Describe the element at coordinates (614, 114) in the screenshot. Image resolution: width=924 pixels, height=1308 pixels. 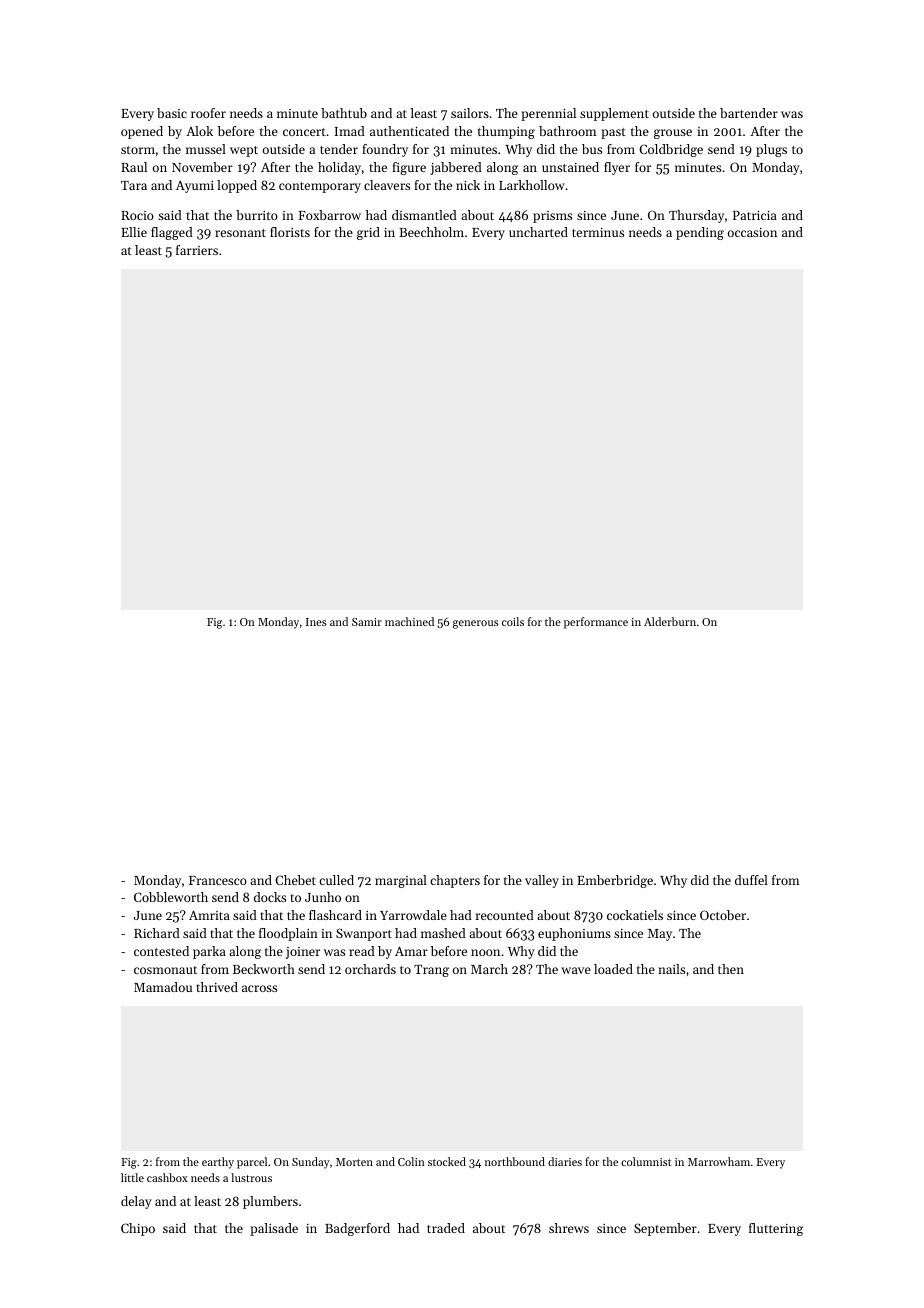
I see `supplement` at that location.
